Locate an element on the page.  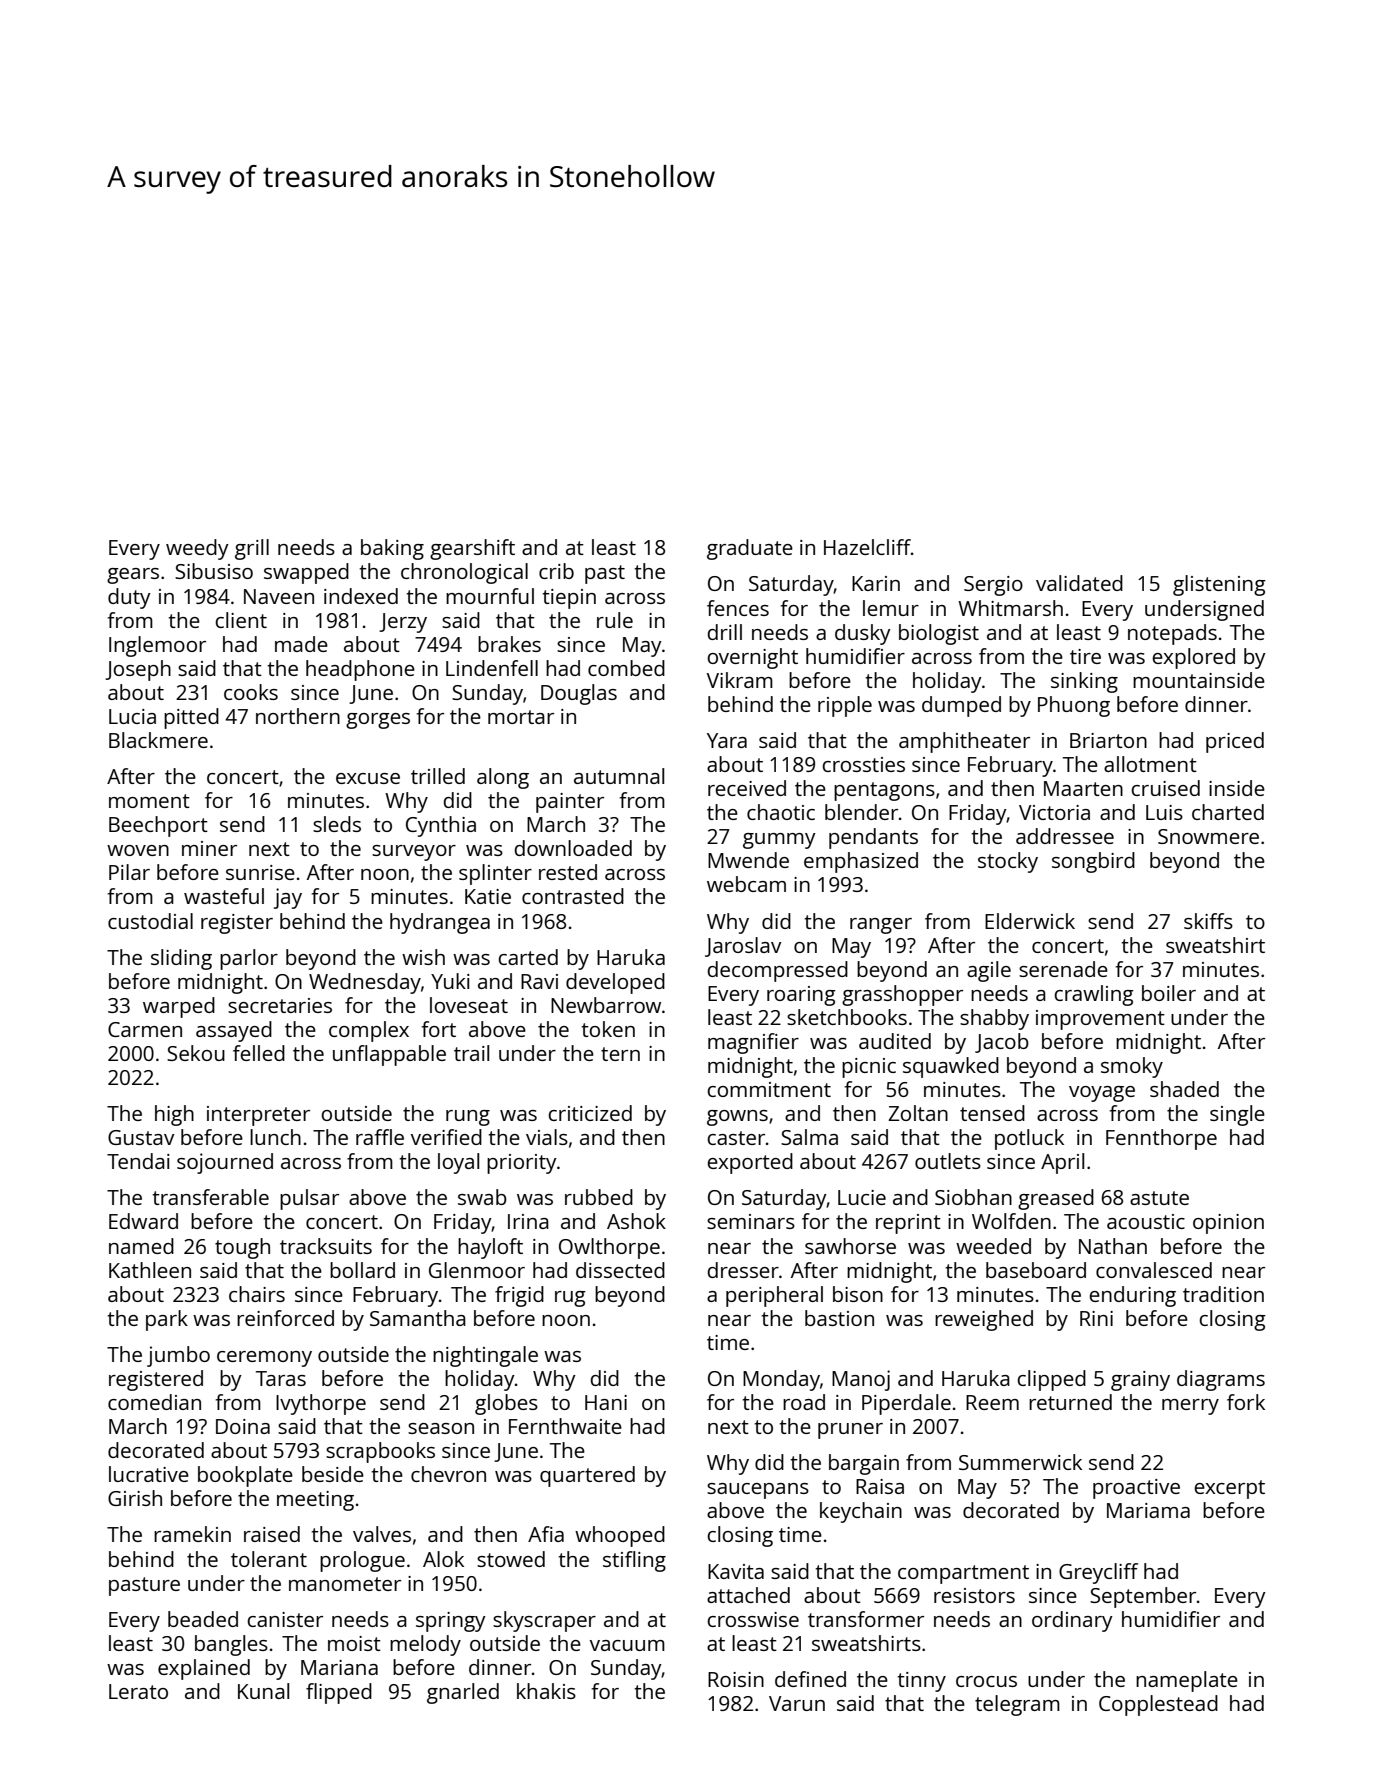
contrasted is located at coordinates (573, 896).
